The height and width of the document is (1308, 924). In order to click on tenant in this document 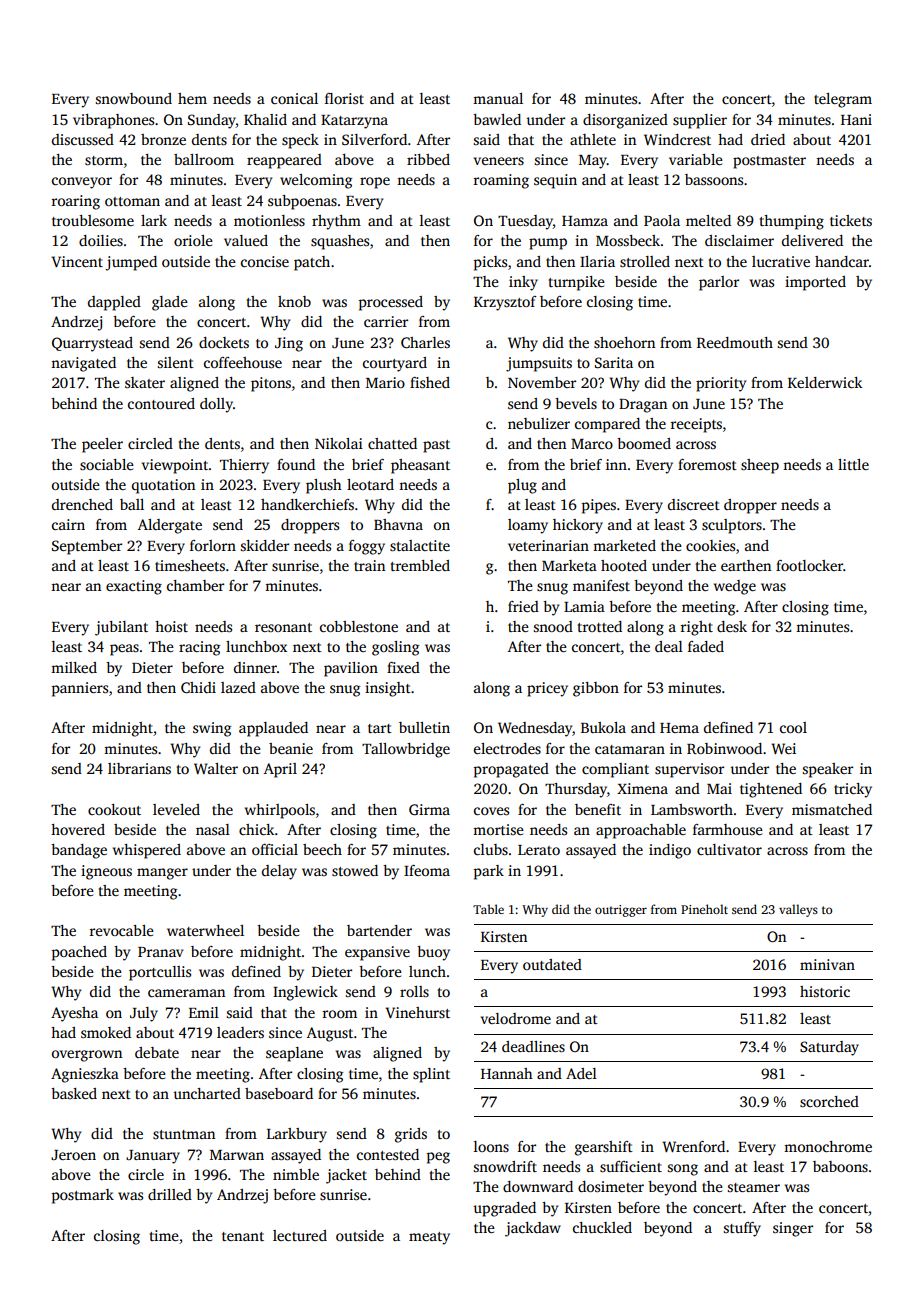, I will do `click(243, 1236)`.
